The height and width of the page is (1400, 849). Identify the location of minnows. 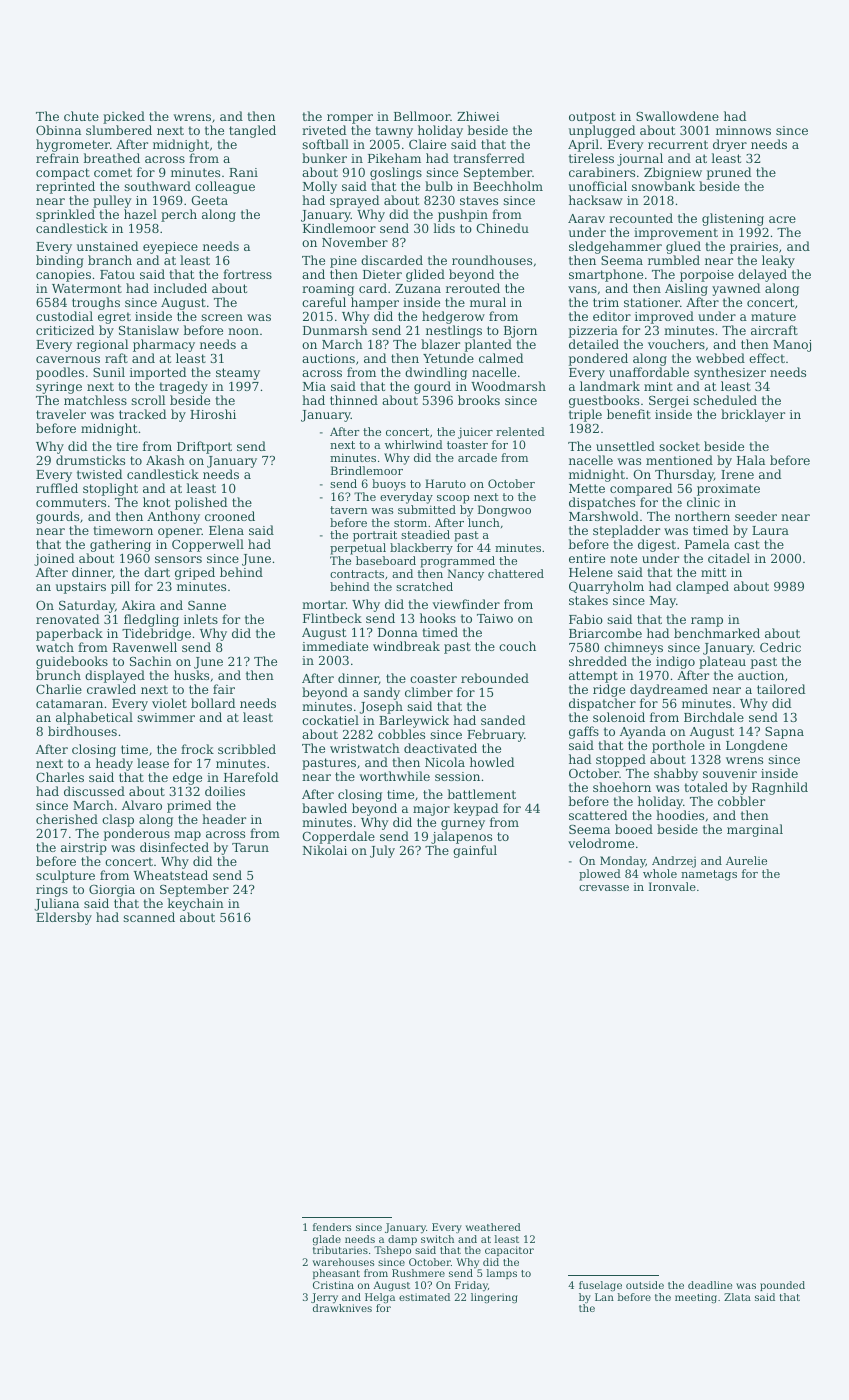
(743, 130).
